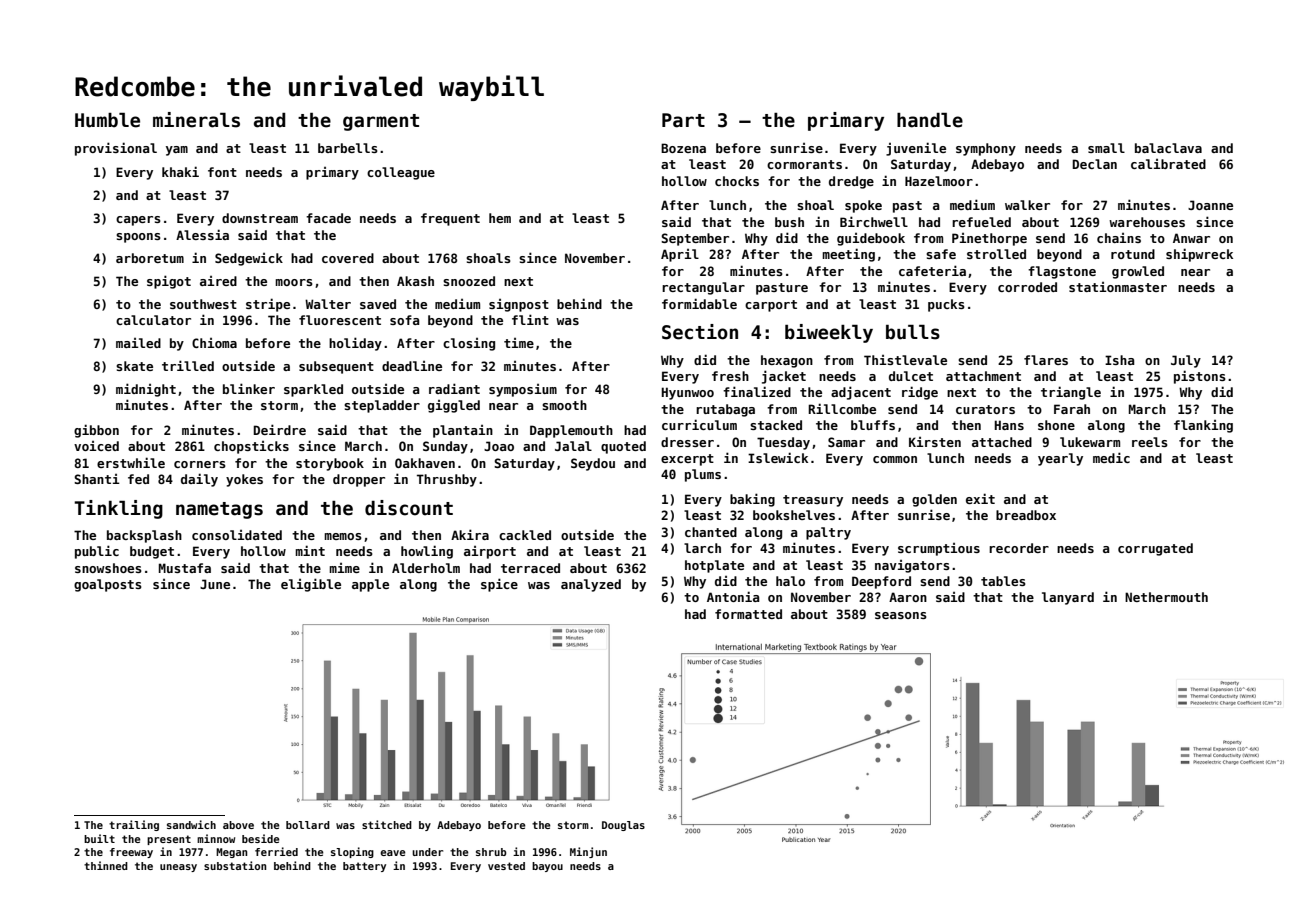  What do you see at coordinates (737, 181) in the screenshot?
I see `chocks` at bounding box center [737, 181].
